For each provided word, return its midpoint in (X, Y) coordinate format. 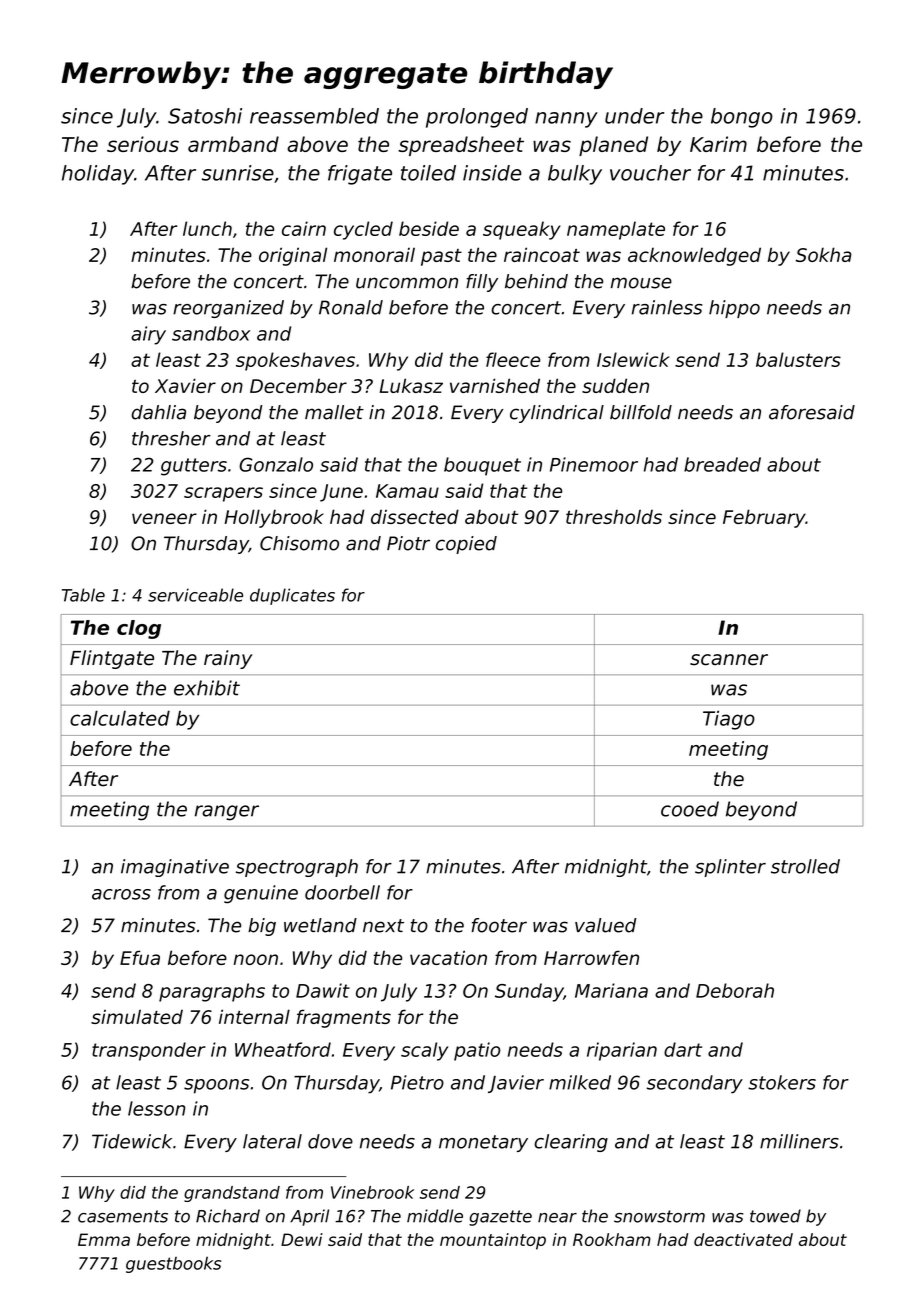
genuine (261, 894)
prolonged (477, 118)
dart (683, 1049)
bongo (742, 118)
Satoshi (205, 116)
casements (123, 1216)
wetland (320, 925)
